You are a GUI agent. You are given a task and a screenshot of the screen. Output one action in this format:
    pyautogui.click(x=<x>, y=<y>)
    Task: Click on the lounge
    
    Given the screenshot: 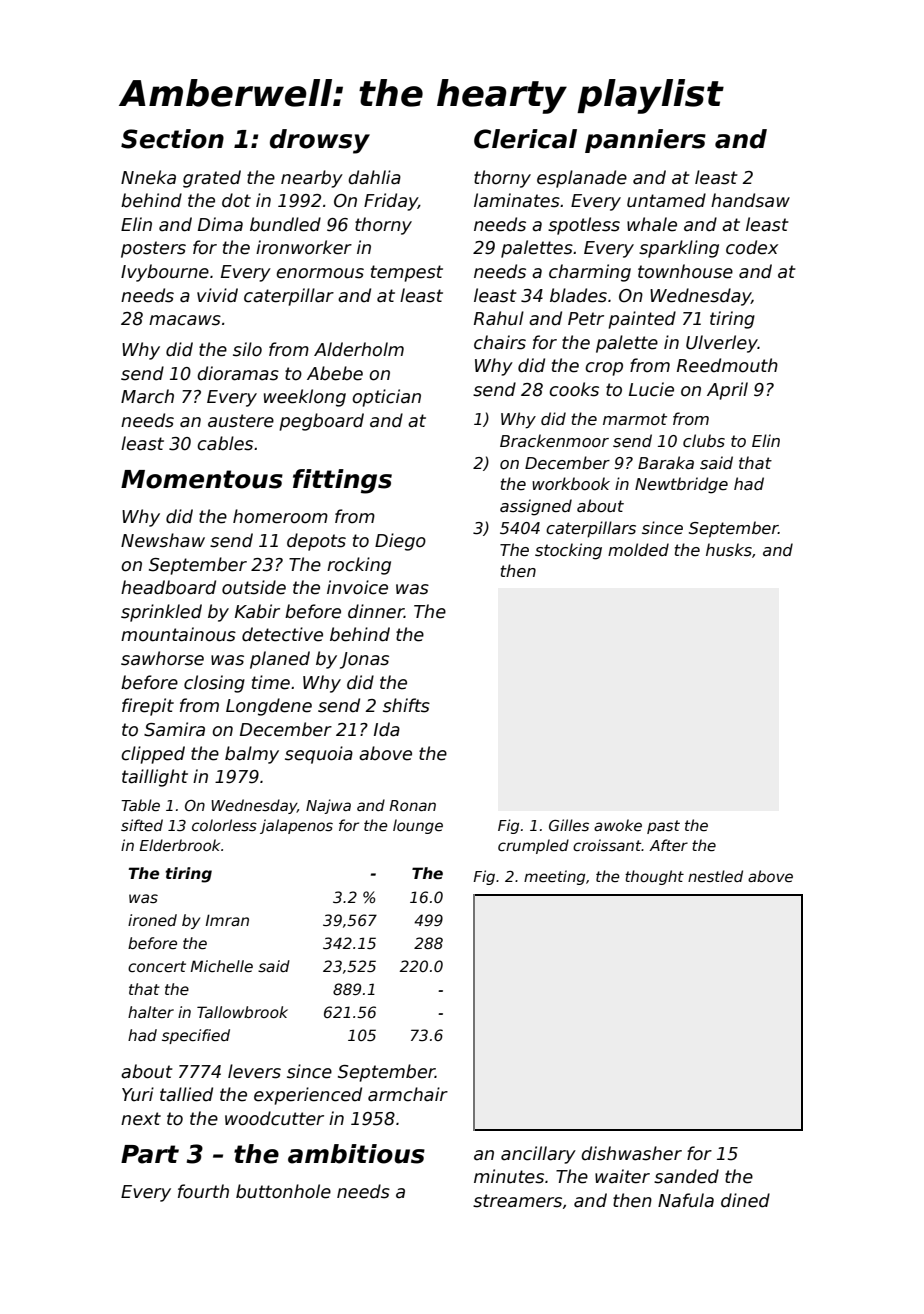 What is the action you would take?
    pyautogui.click(x=418, y=826)
